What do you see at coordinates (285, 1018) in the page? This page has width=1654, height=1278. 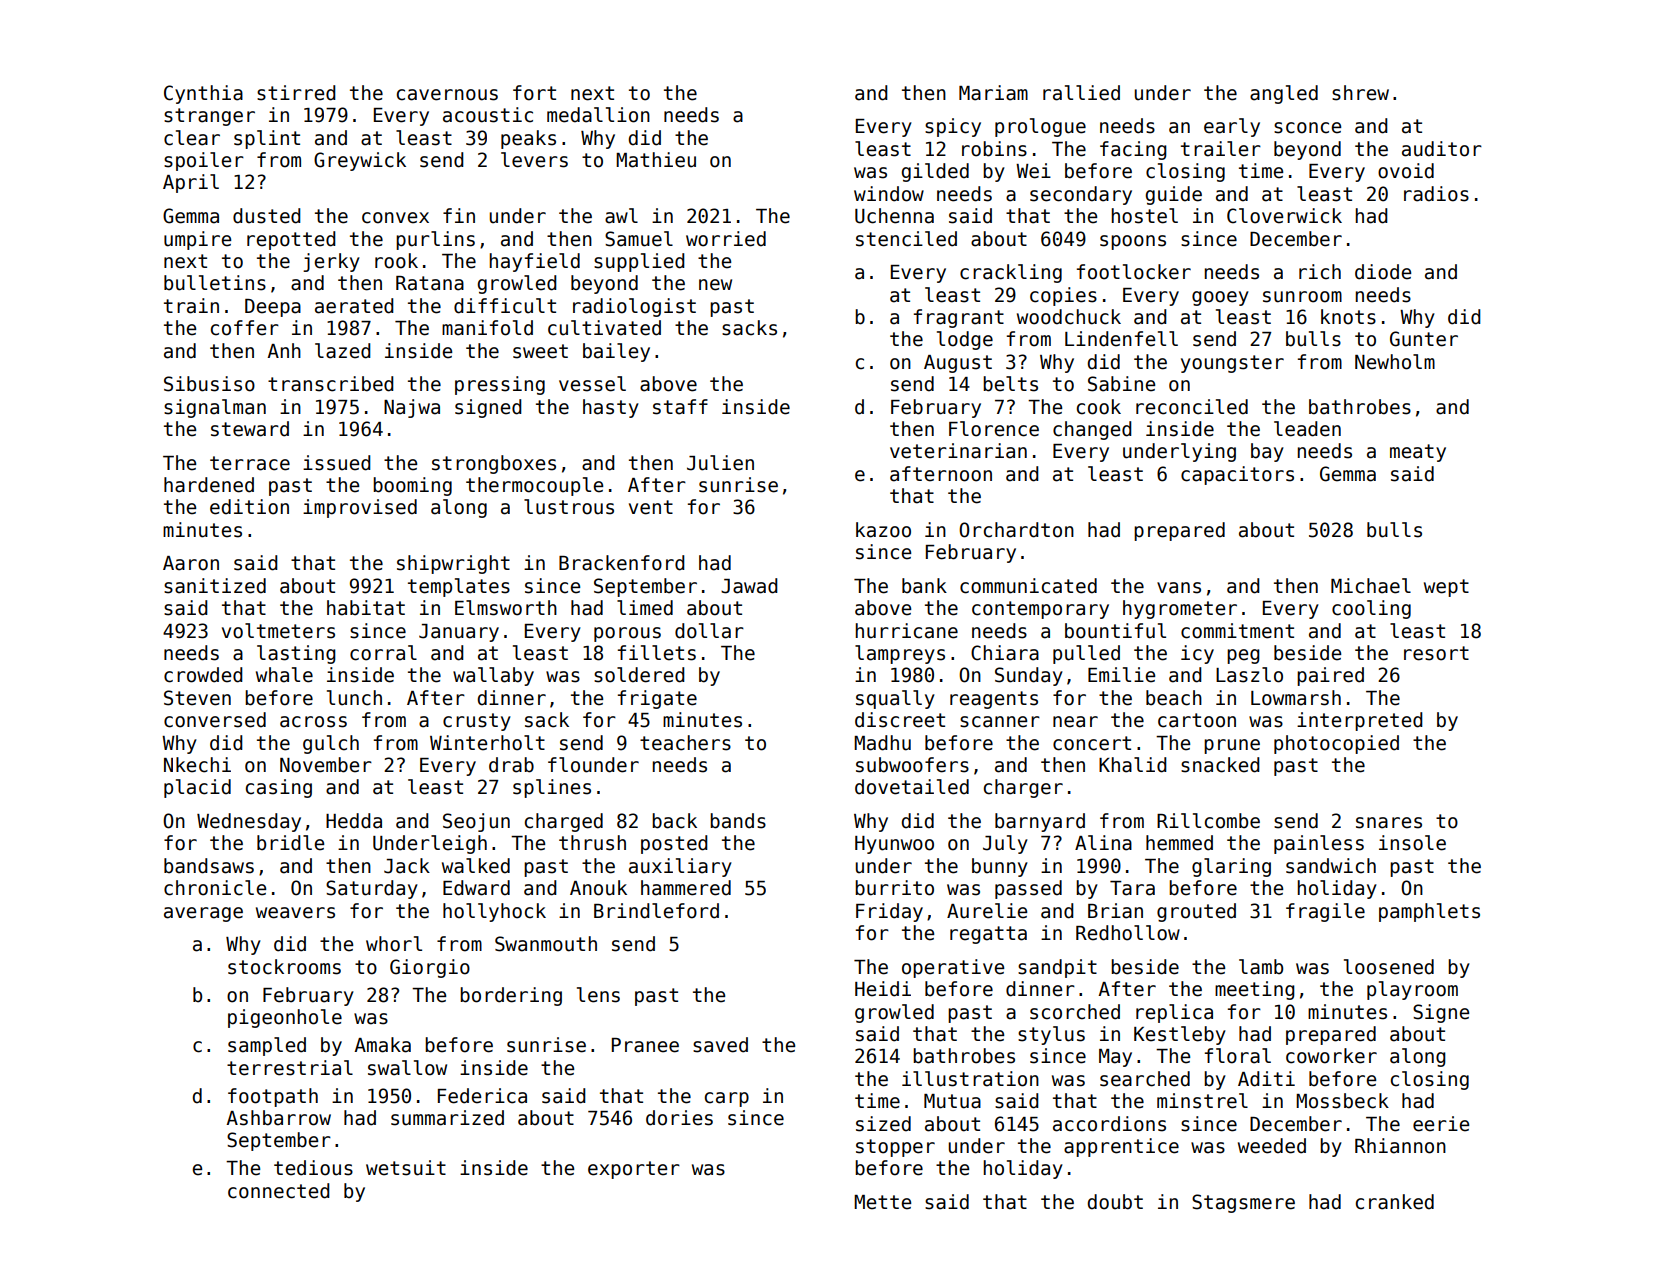 I see `pigeonhole` at bounding box center [285, 1018].
